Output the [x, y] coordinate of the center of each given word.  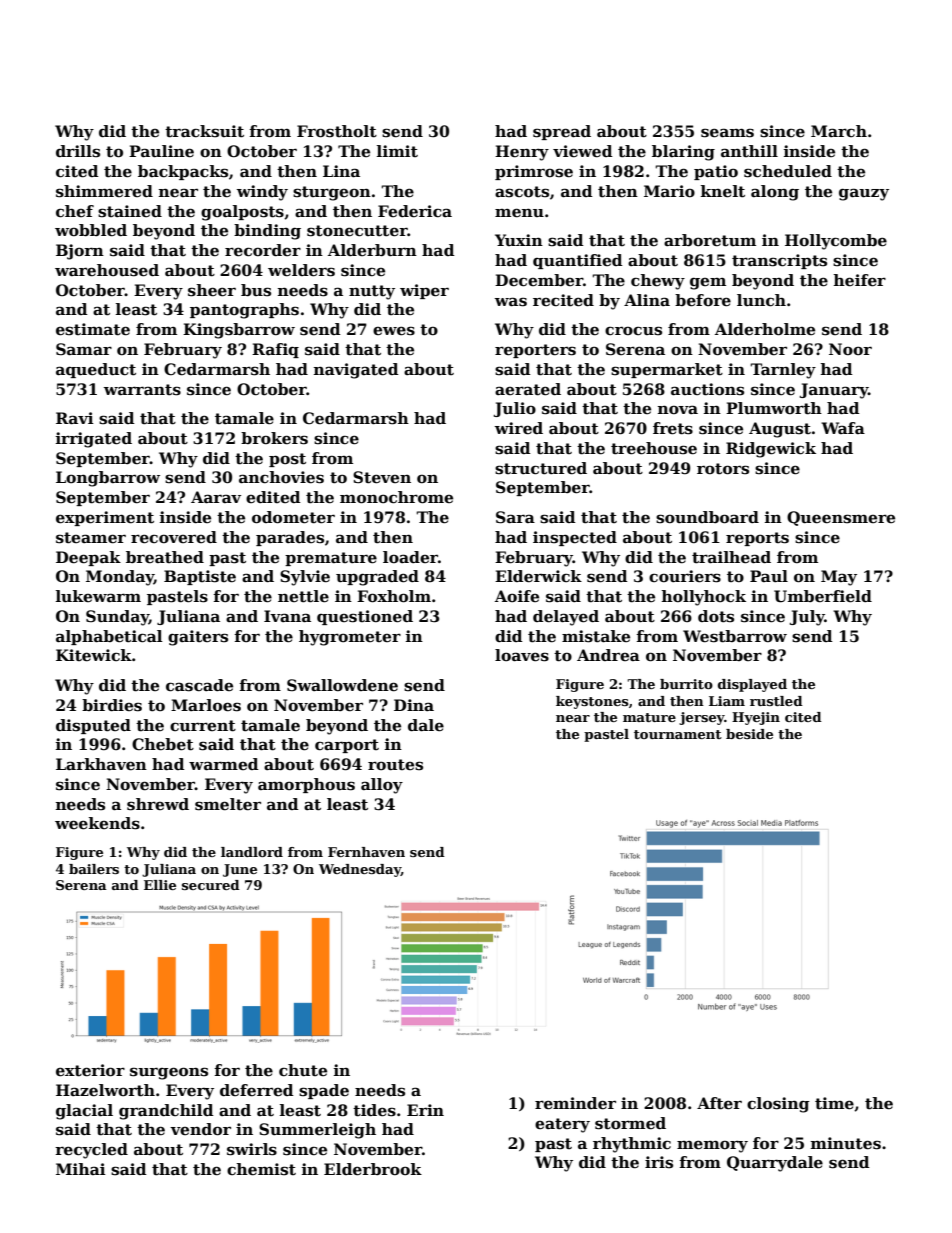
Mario [669, 191]
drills [78, 151]
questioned [365, 617]
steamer [91, 538]
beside [749, 734]
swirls [252, 1149]
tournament [678, 734]
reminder [575, 1103]
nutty [372, 292]
